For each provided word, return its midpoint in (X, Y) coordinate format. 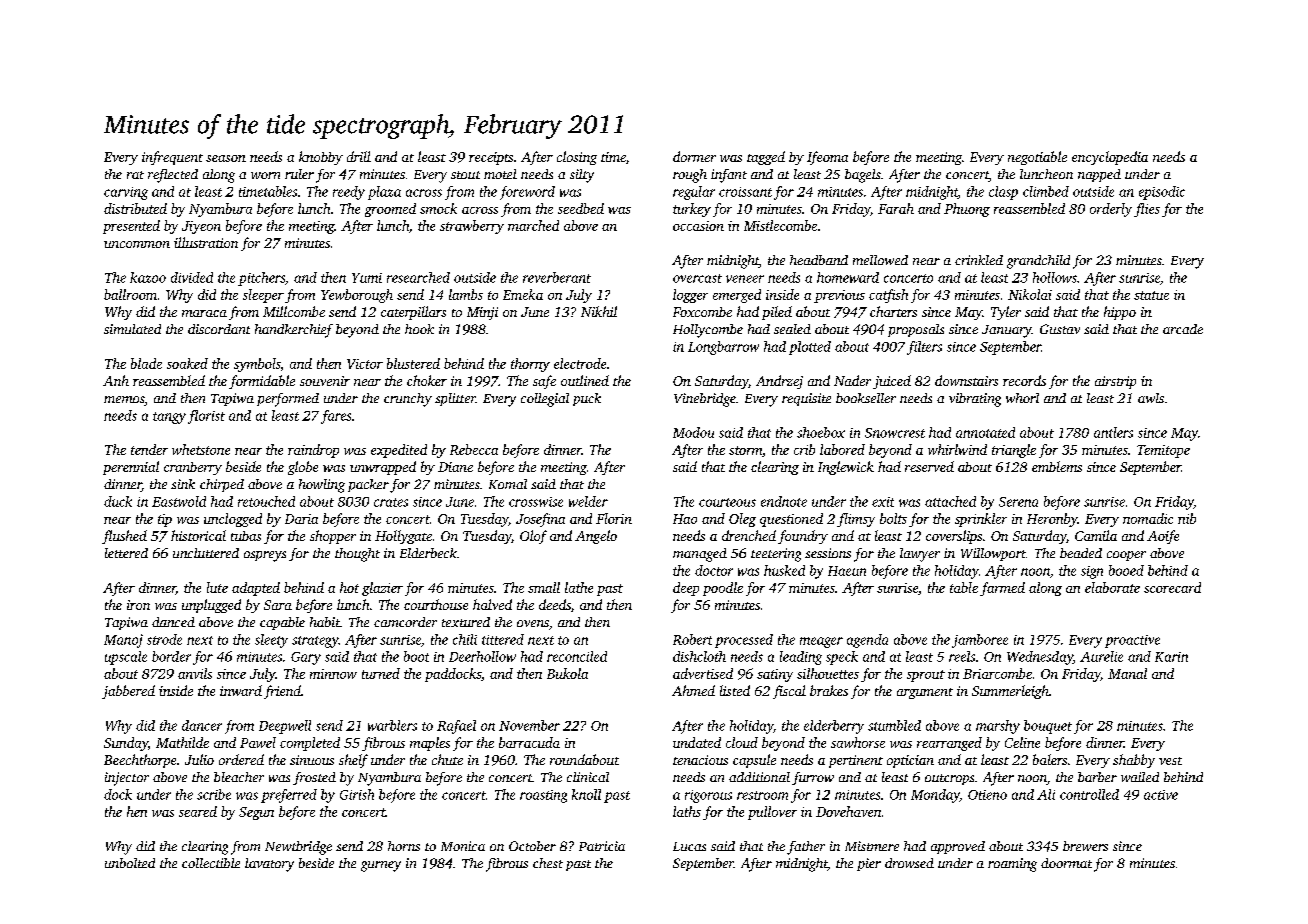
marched (533, 225)
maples (430, 744)
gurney (381, 866)
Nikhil (599, 311)
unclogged (233, 520)
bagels (863, 176)
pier (869, 864)
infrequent (172, 158)
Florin (614, 518)
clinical (588, 777)
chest (548, 863)
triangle (1014, 451)
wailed (1140, 777)
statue (1151, 295)
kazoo (148, 277)
